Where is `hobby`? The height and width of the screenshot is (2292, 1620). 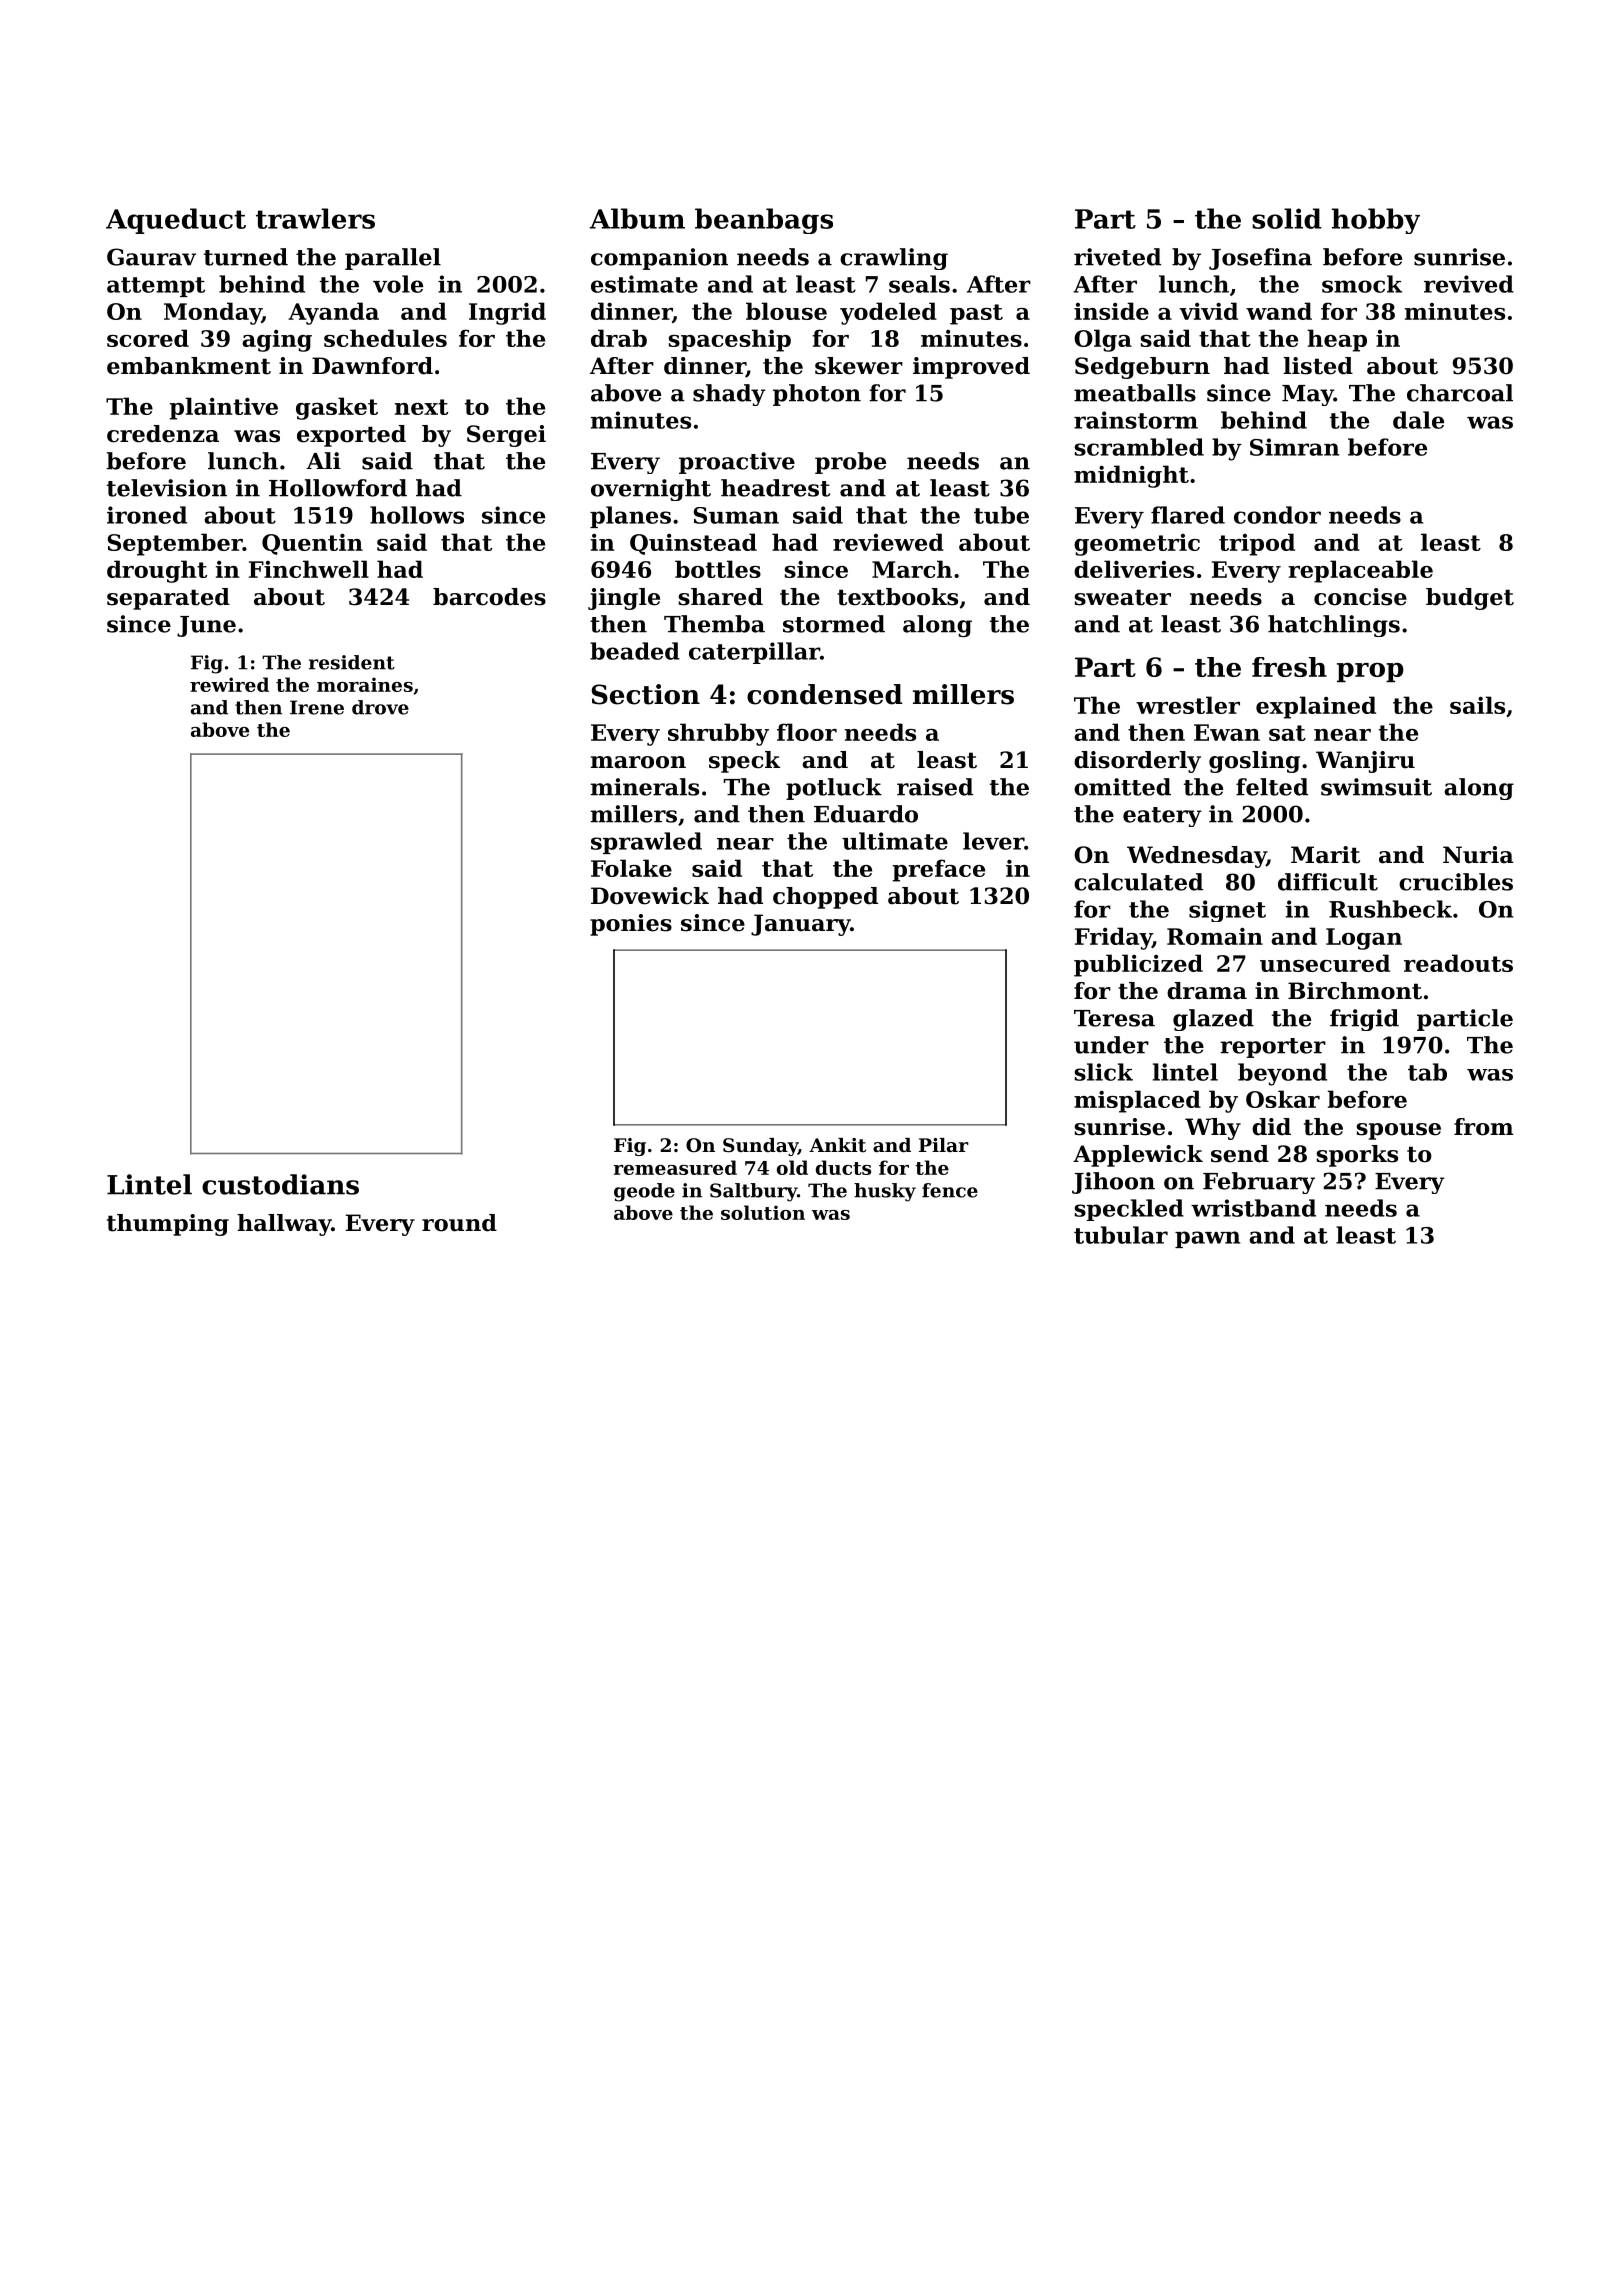
hobby is located at coordinates (1376, 221).
